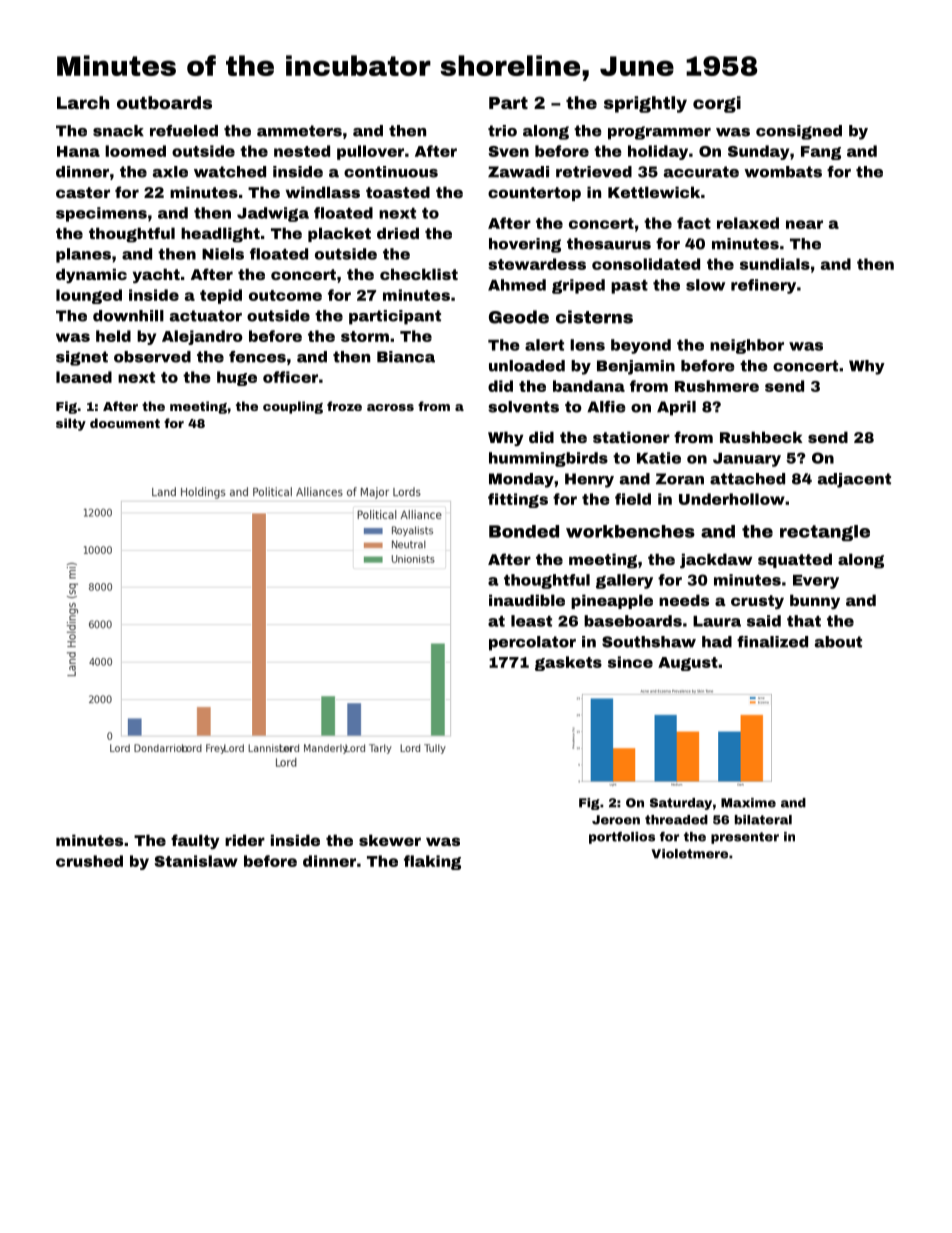  What do you see at coordinates (717, 104) in the image?
I see `corgi` at bounding box center [717, 104].
